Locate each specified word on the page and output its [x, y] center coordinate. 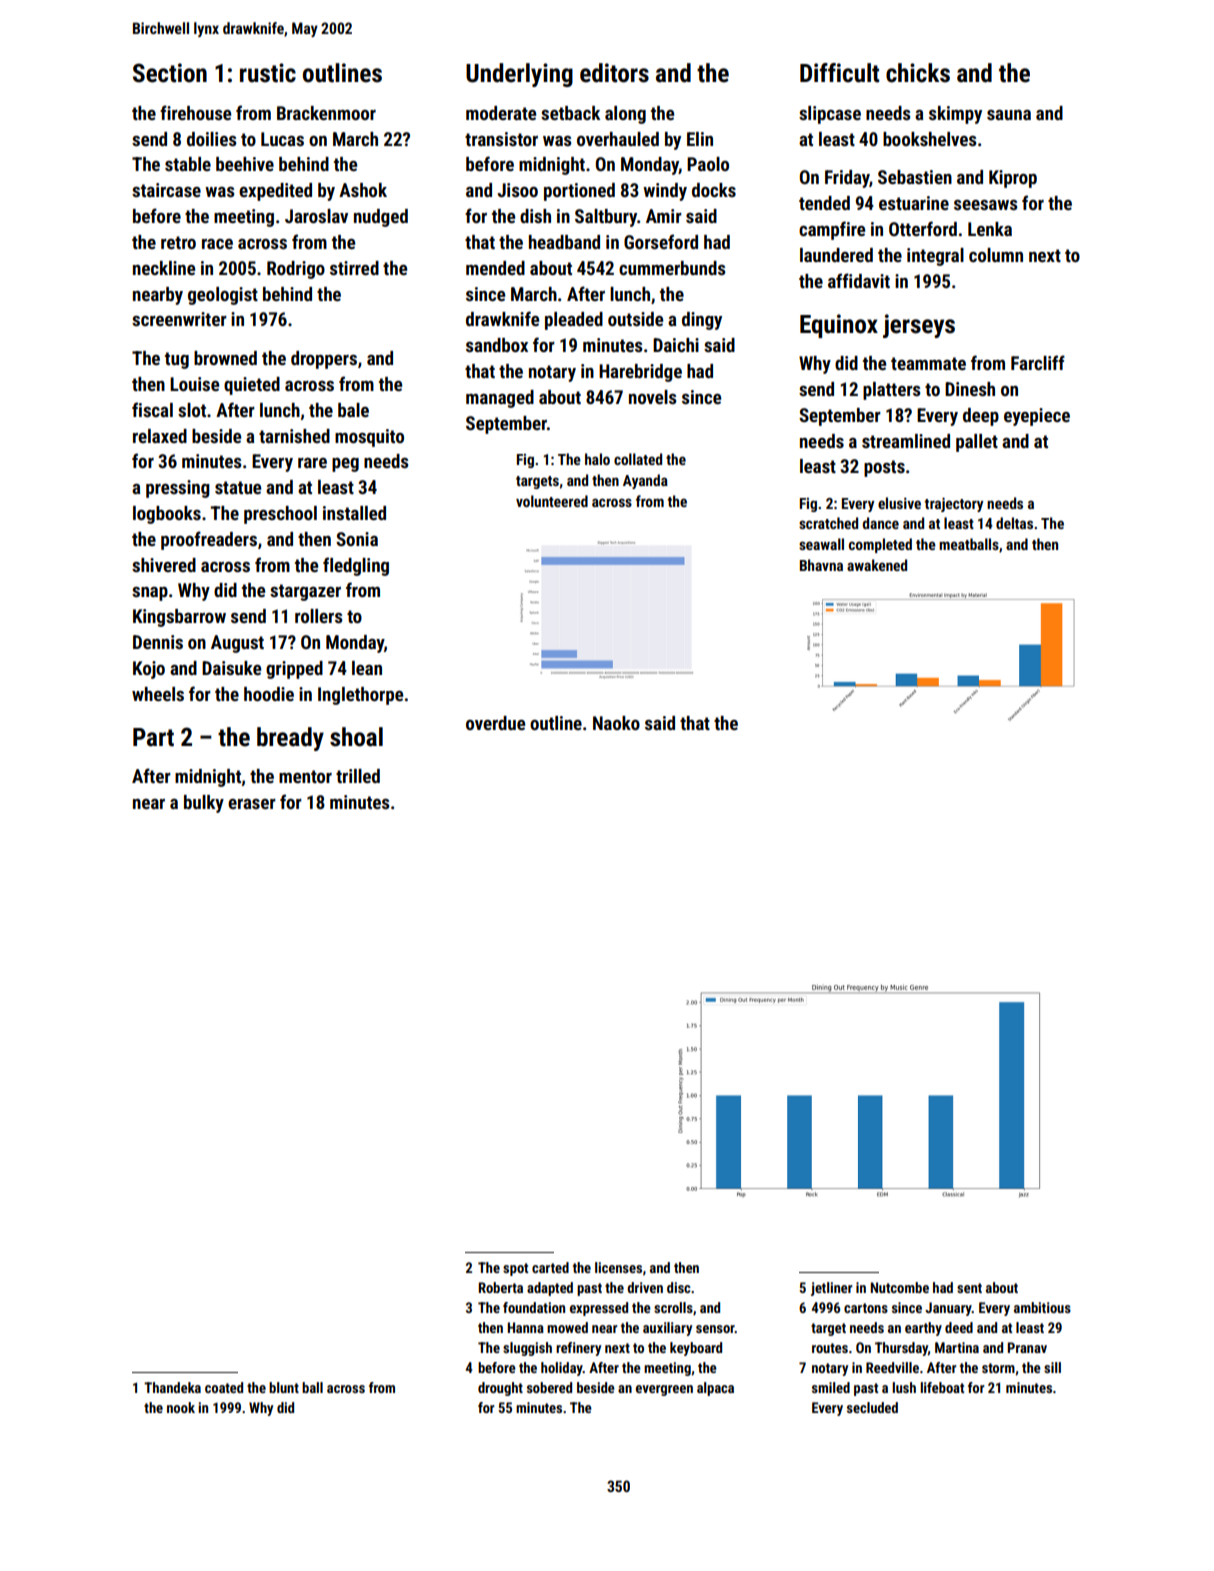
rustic [268, 73]
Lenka [990, 229]
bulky [204, 804]
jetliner [832, 1289]
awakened [877, 565]
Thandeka [172, 1387]
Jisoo [518, 190]
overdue [495, 723]
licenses [618, 1267]
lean [367, 668]
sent [969, 1288]
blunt [284, 1387]
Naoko [616, 723]
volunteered [552, 501]
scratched [828, 523]
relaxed [160, 436]
